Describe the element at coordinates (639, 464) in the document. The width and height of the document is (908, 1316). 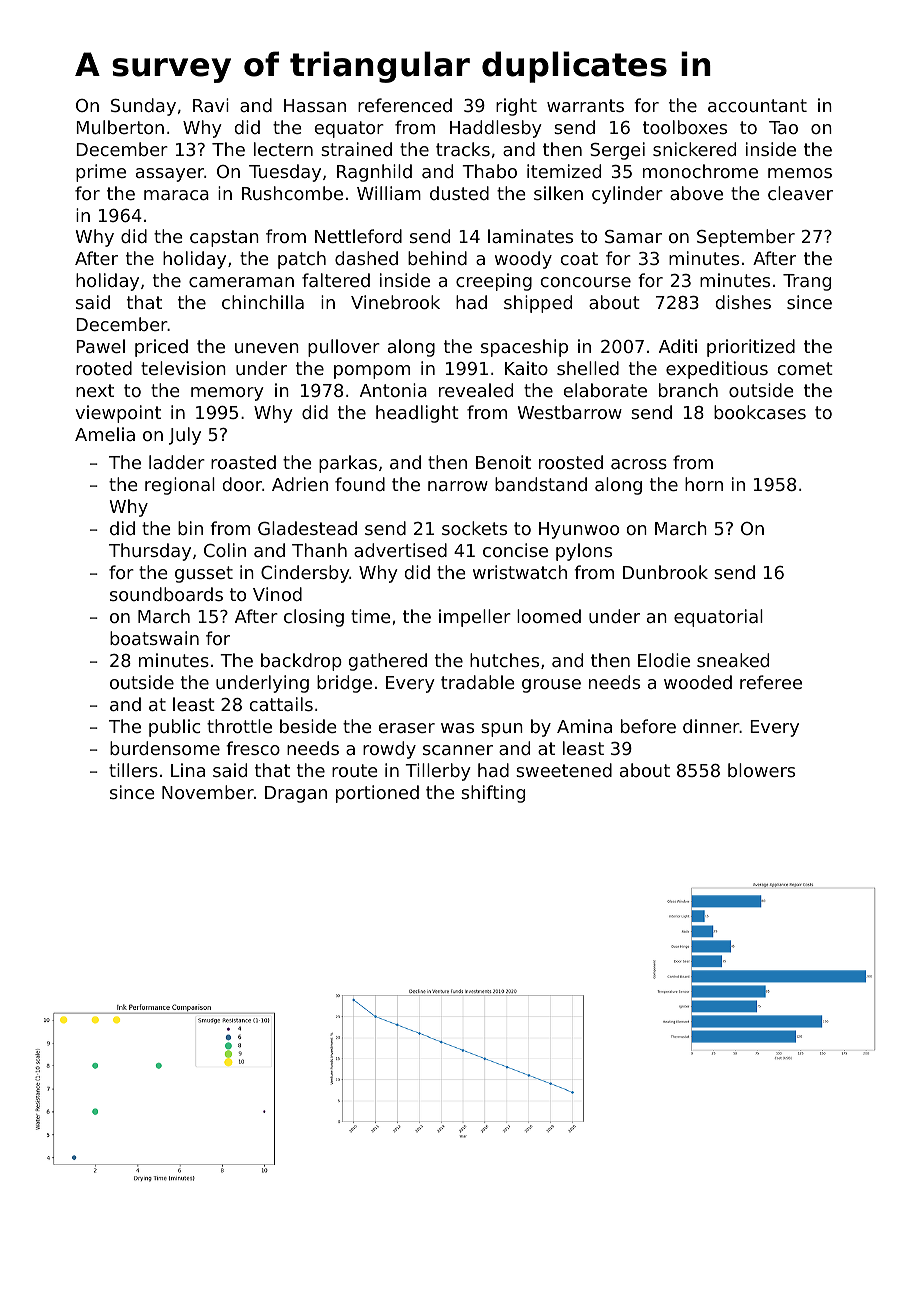
I see `across` at that location.
